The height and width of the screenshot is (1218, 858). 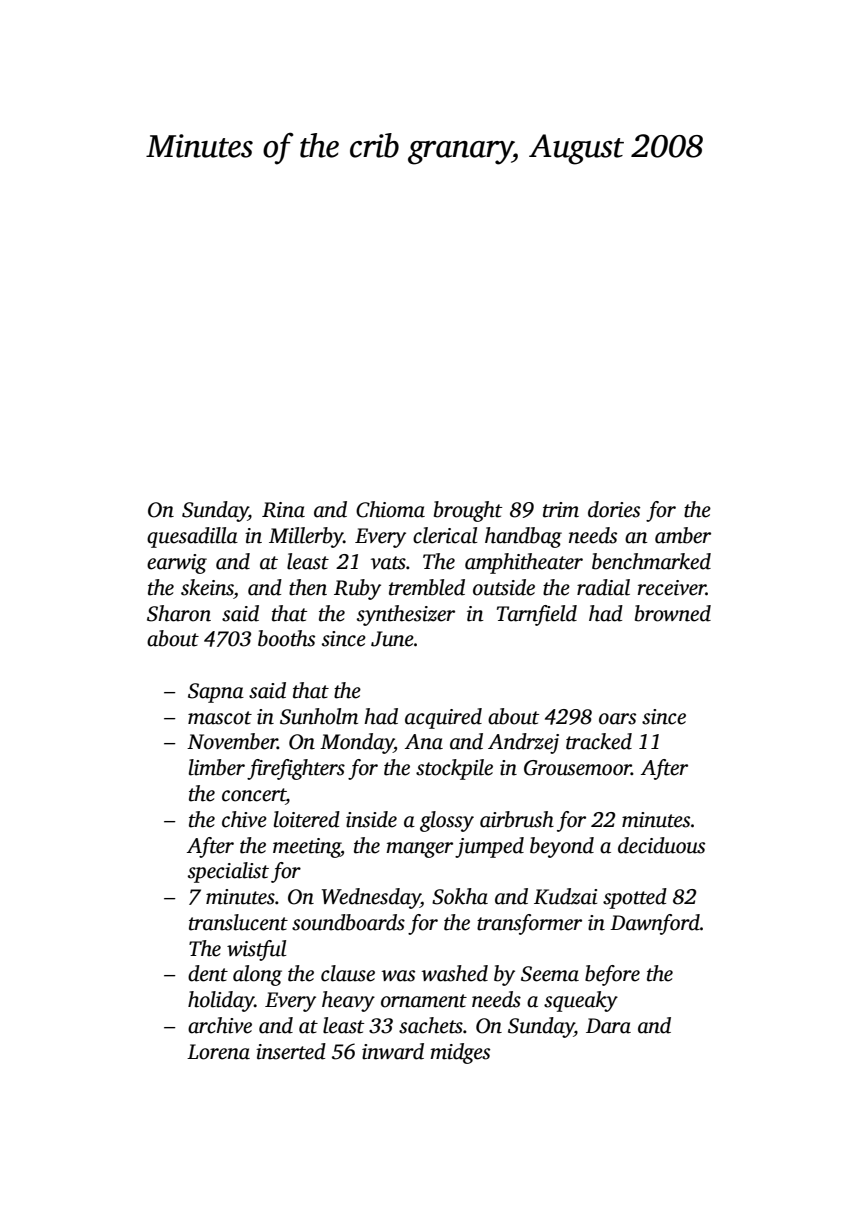 What do you see at coordinates (468, 511) in the screenshot?
I see `brought` at bounding box center [468, 511].
